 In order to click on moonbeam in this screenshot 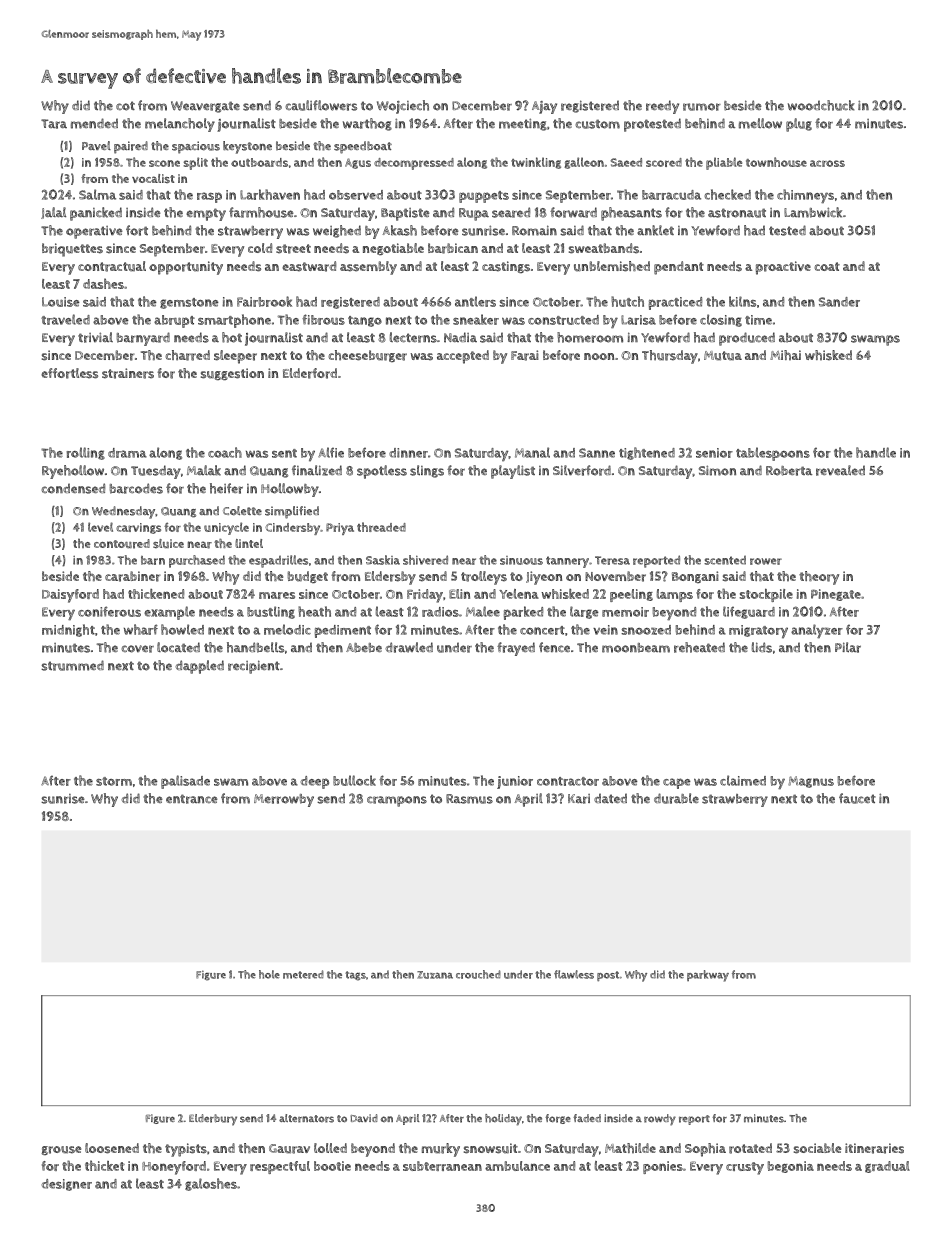, I will do `click(636, 648)`.
